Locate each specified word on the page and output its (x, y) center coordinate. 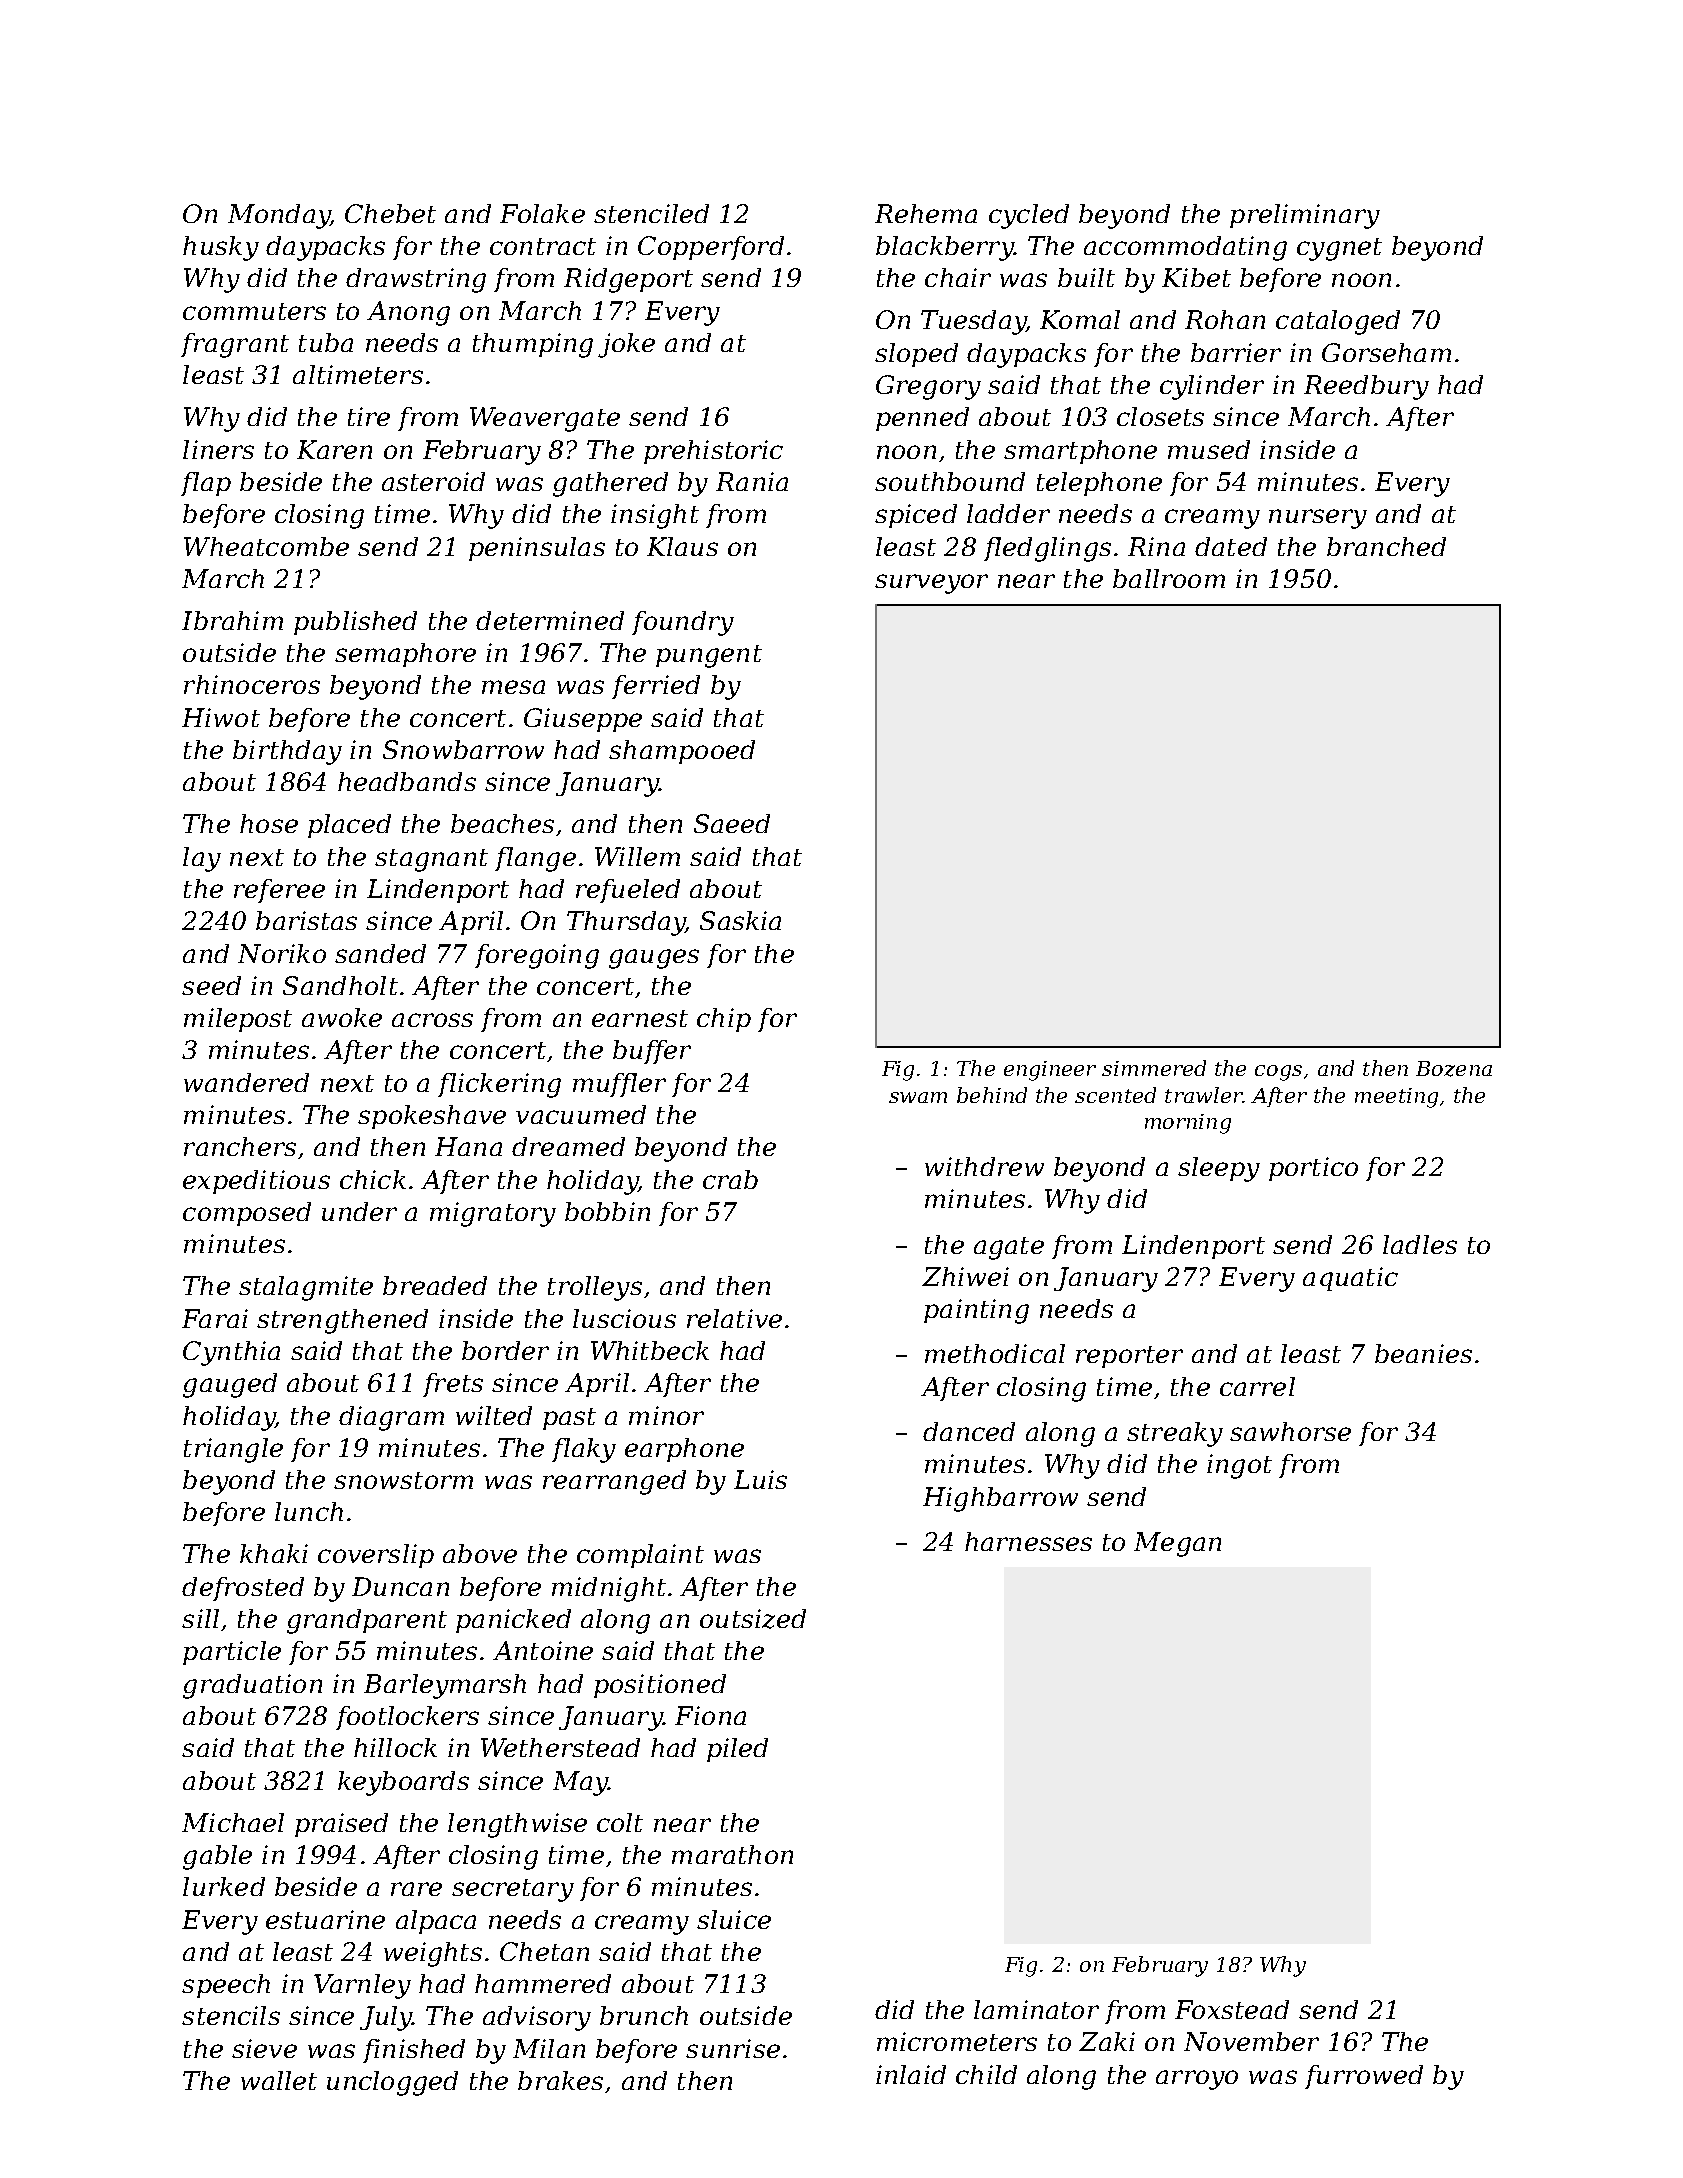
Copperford (711, 248)
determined (550, 620)
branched (1386, 546)
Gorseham (1386, 352)
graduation (252, 1686)
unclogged (392, 2083)
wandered (246, 1082)
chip (724, 1020)
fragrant (235, 345)
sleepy (1219, 1169)
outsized (753, 1619)
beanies (1423, 1353)
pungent (709, 656)
